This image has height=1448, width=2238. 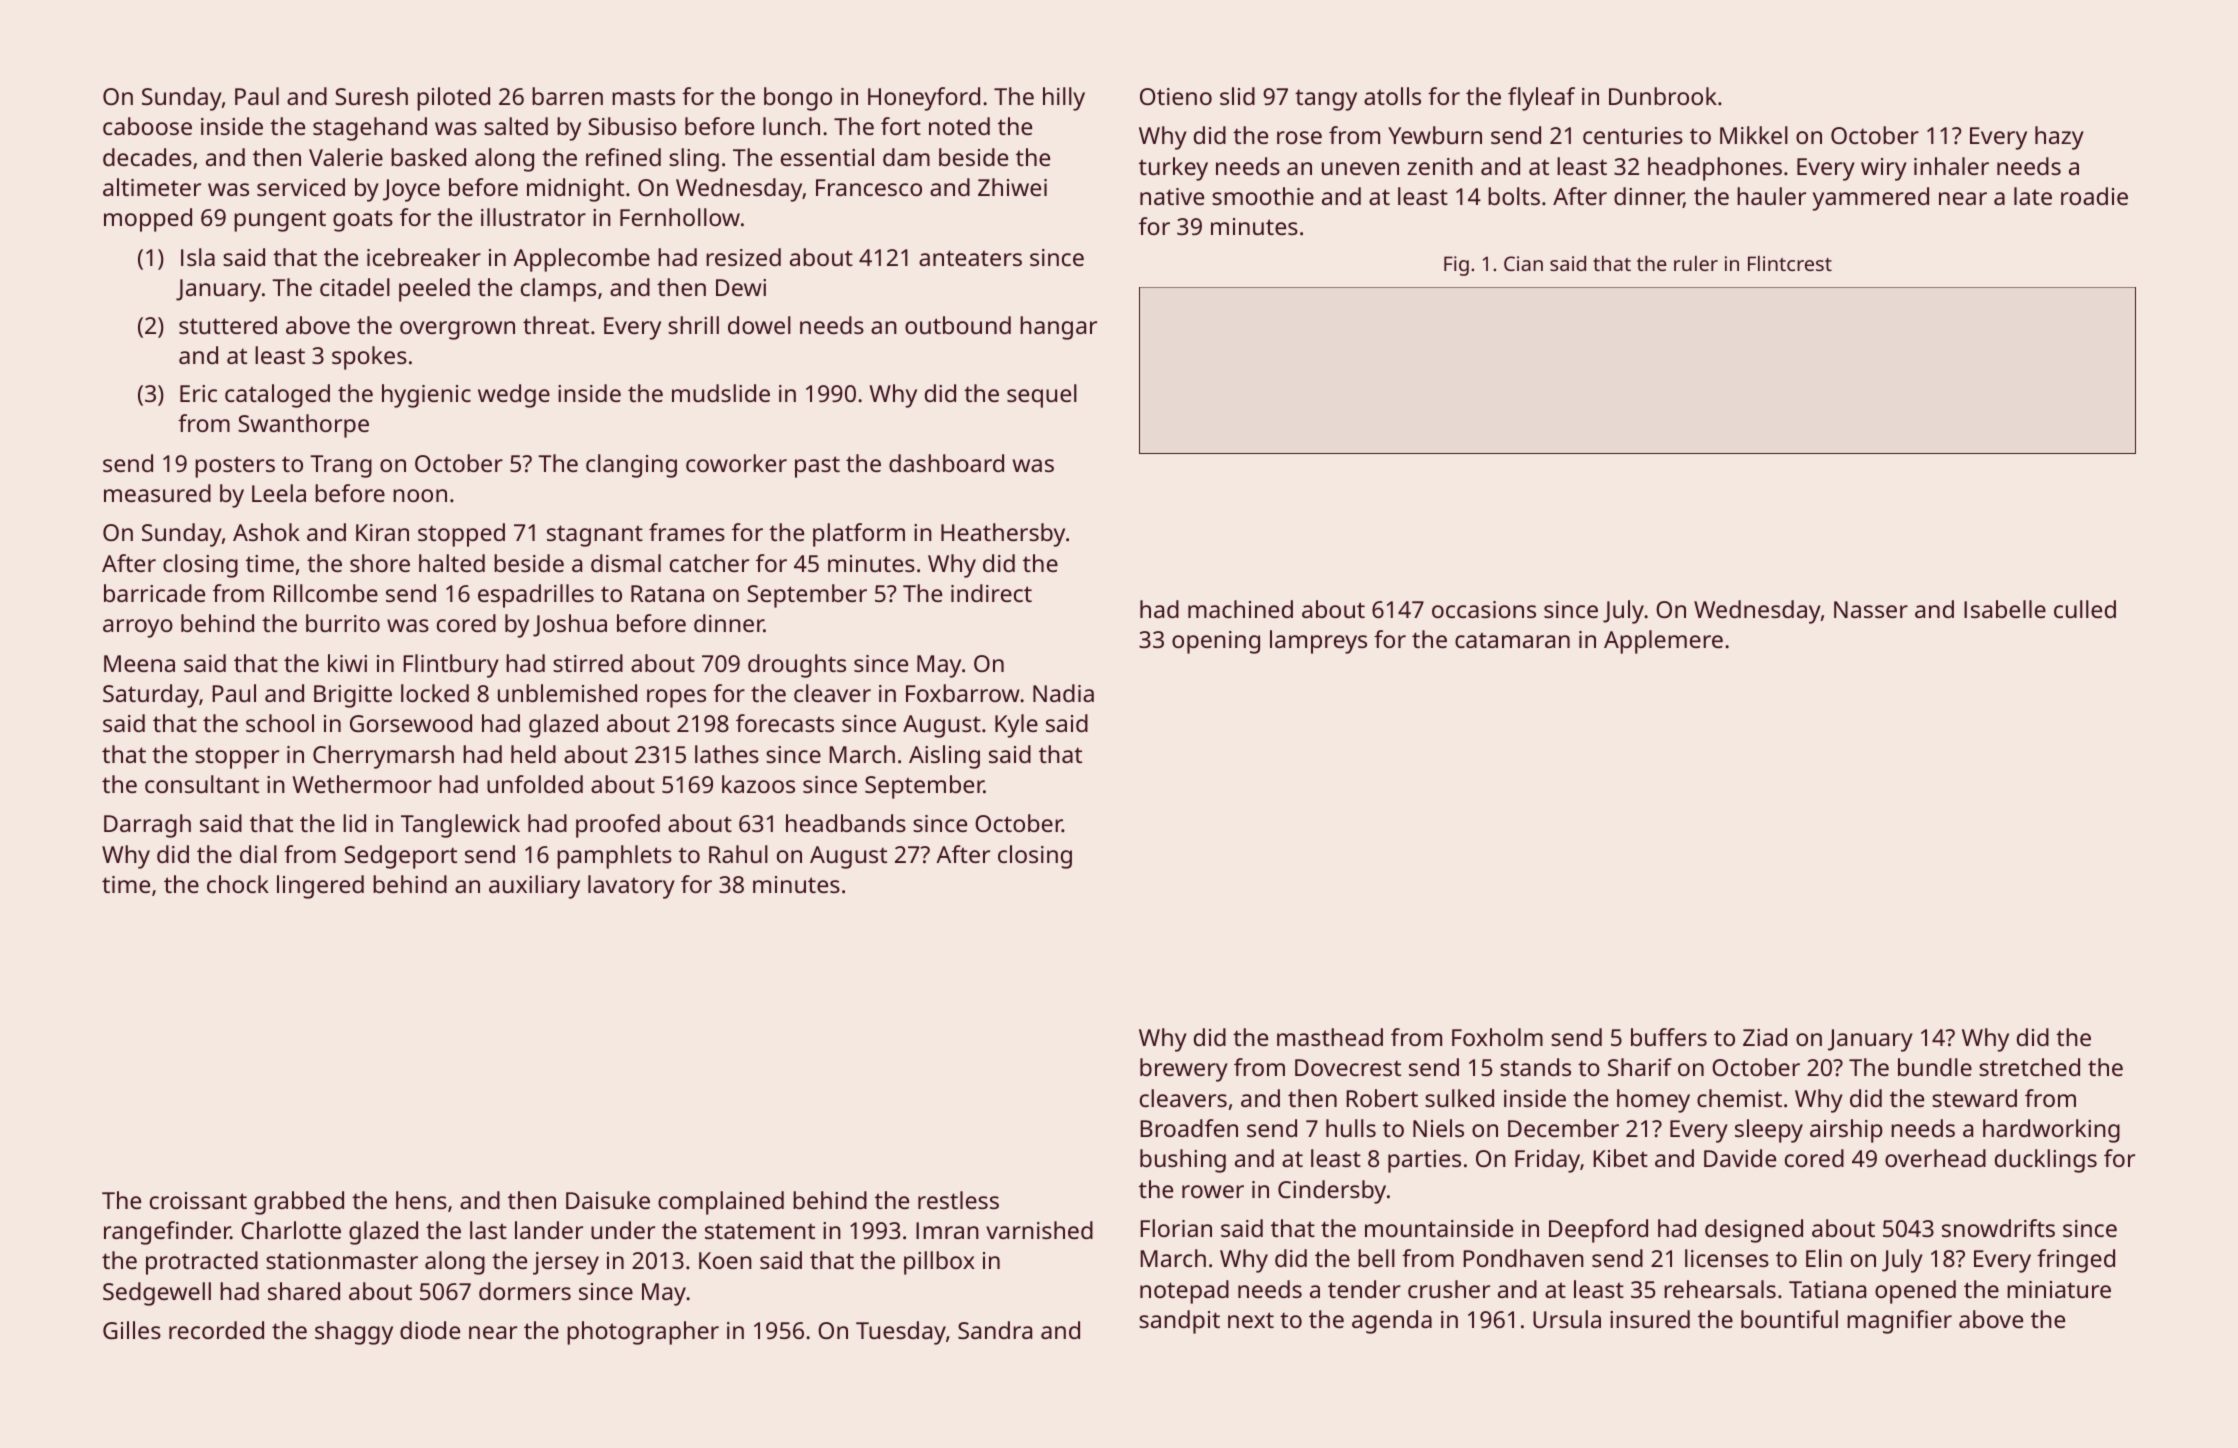 What do you see at coordinates (1663, 642) in the image?
I see `Applemere` at bounding box center [1663, 642].
